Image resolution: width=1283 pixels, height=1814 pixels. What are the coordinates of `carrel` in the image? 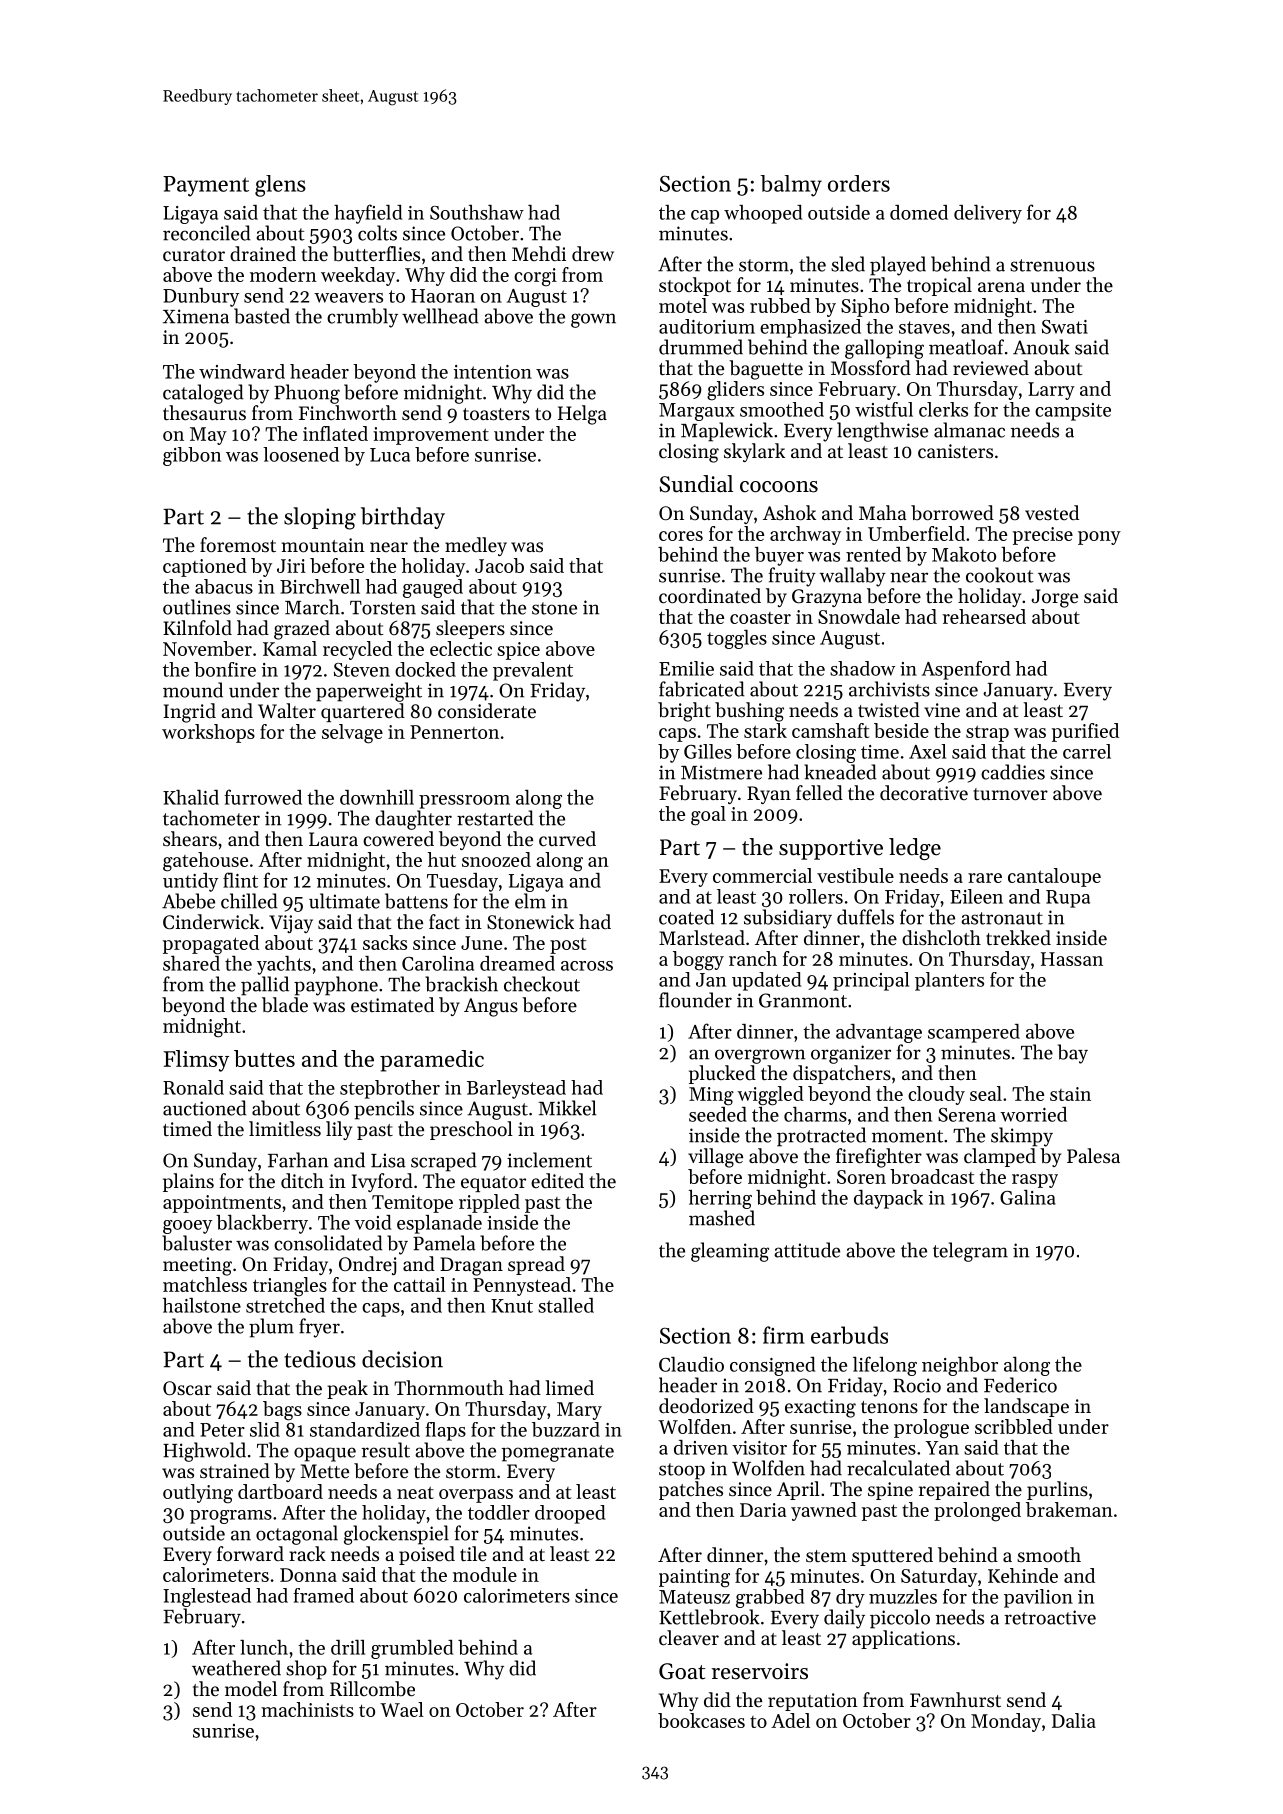 It's located at (1087, 751).
